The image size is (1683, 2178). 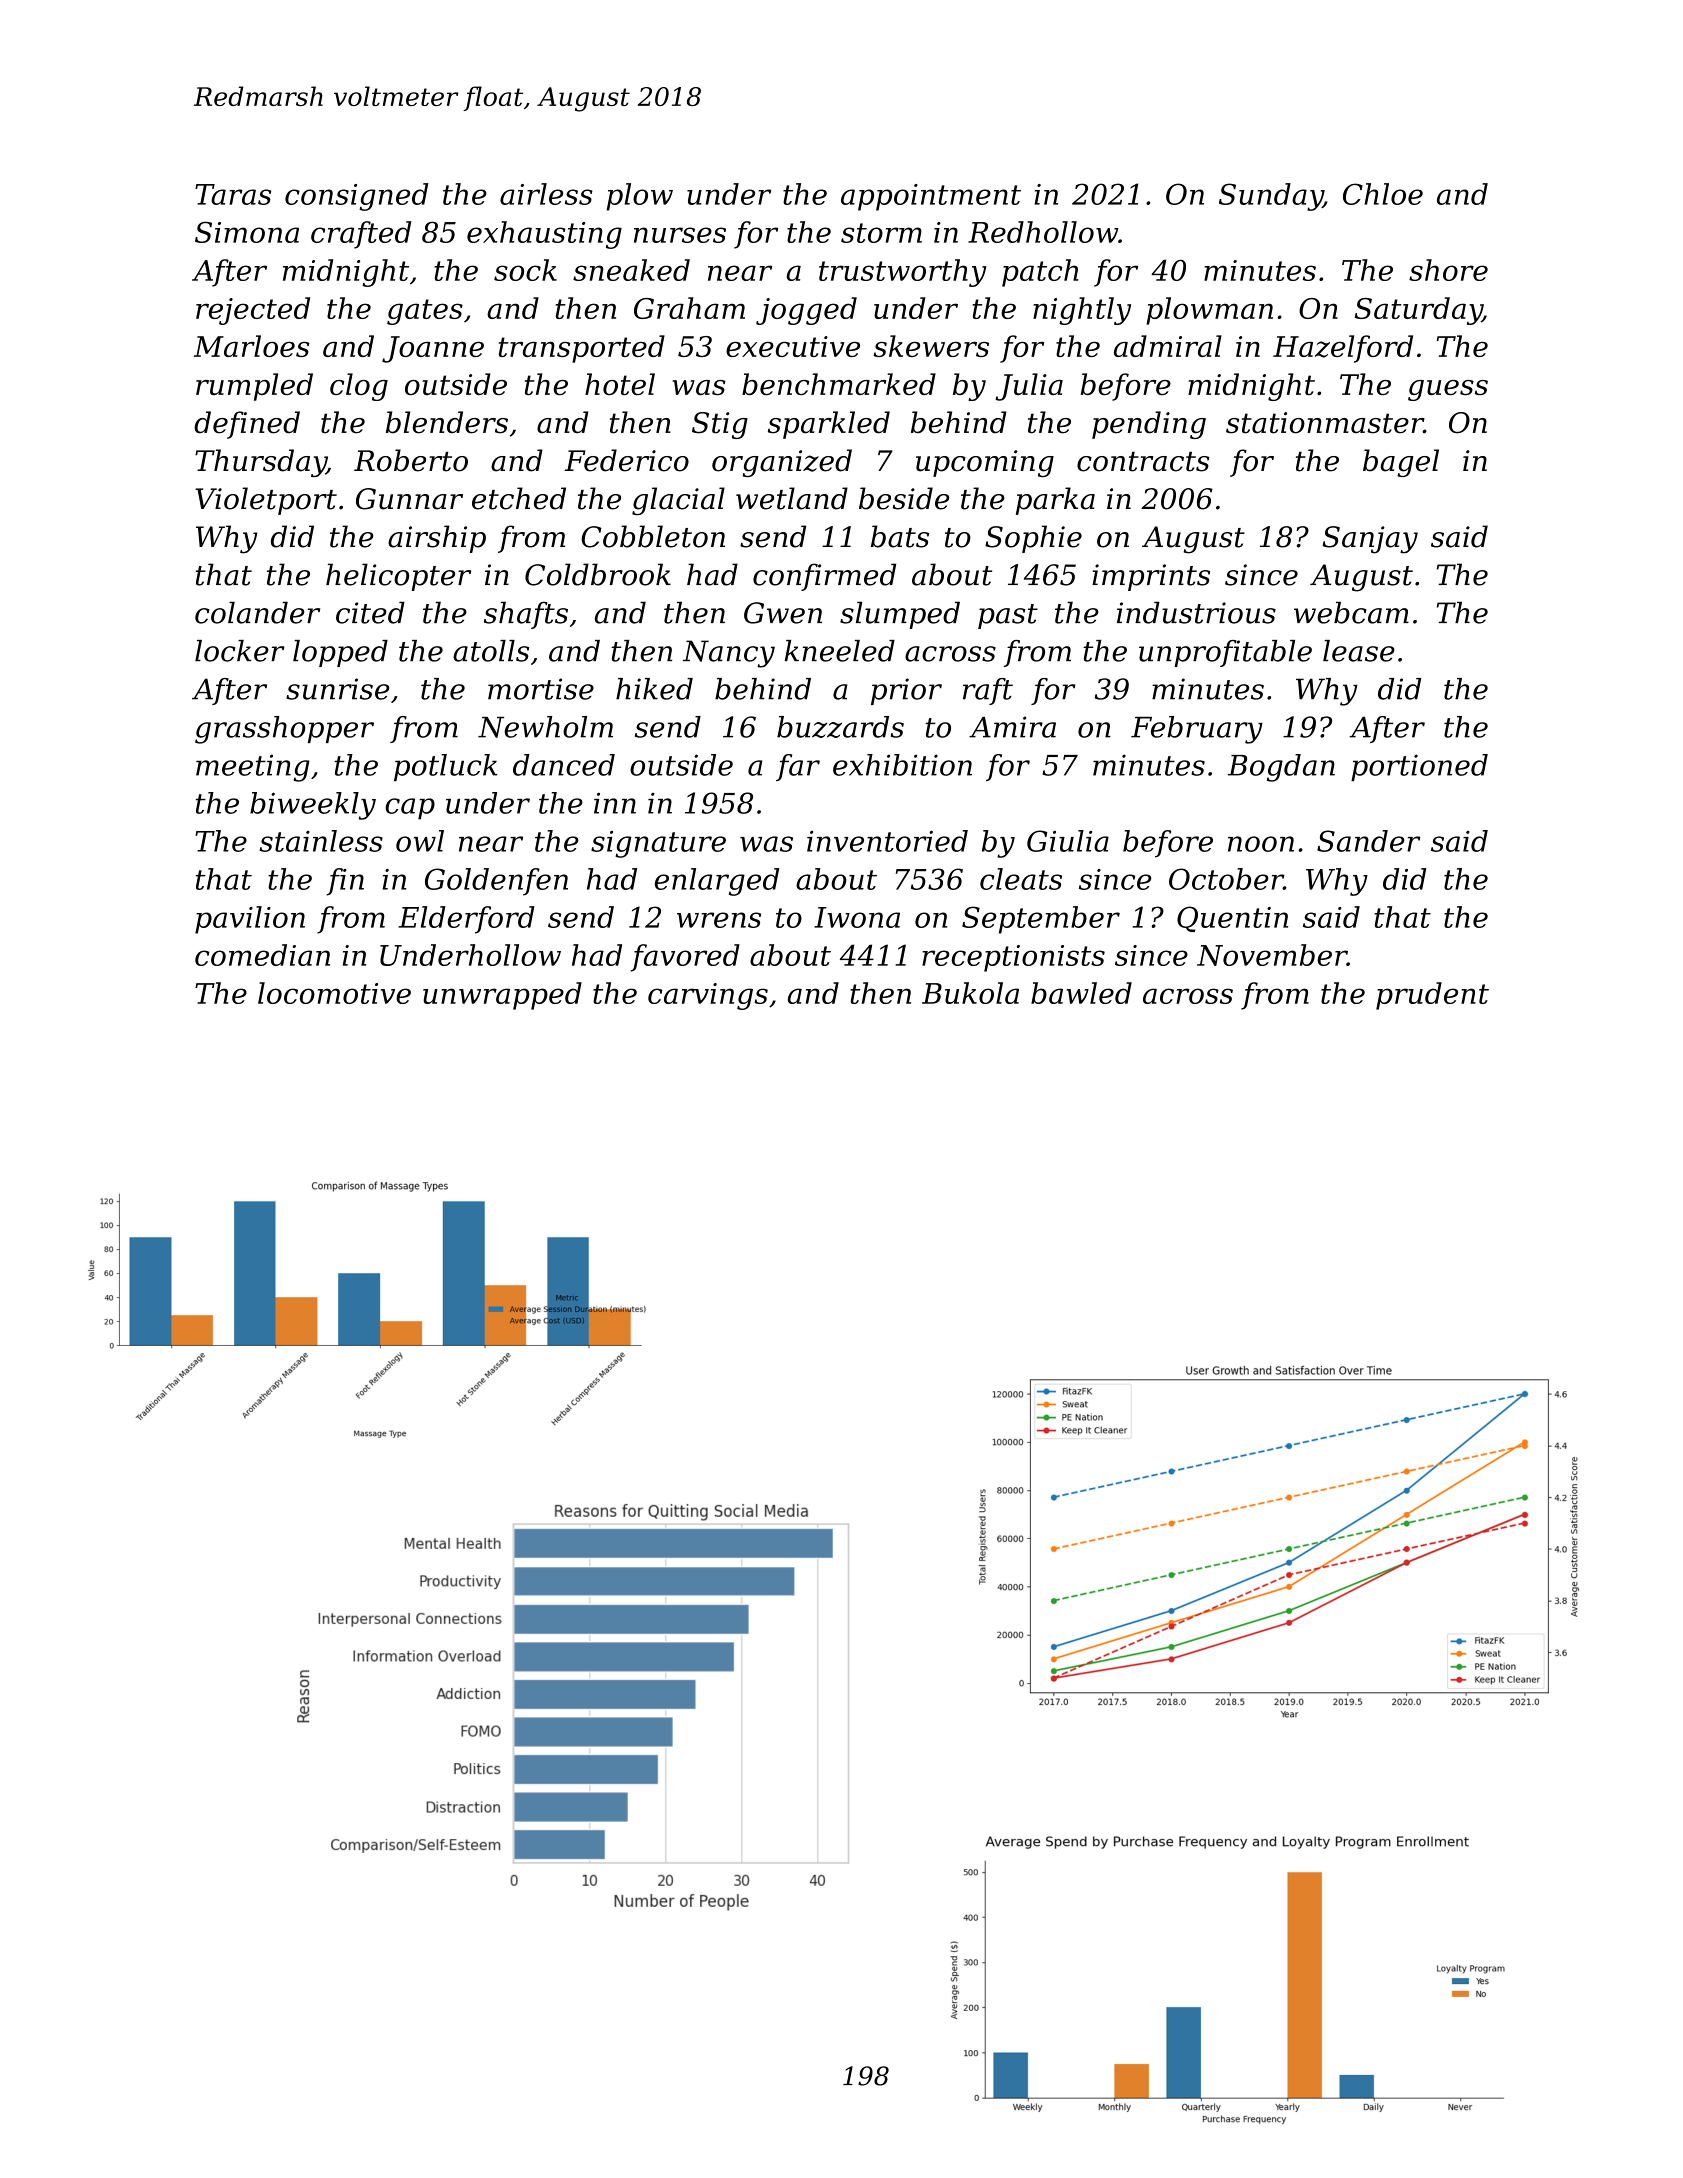 What do you see at coordinates (1432, 996) in the page?
I see `prudent` at bounding box center [1432, 996].
